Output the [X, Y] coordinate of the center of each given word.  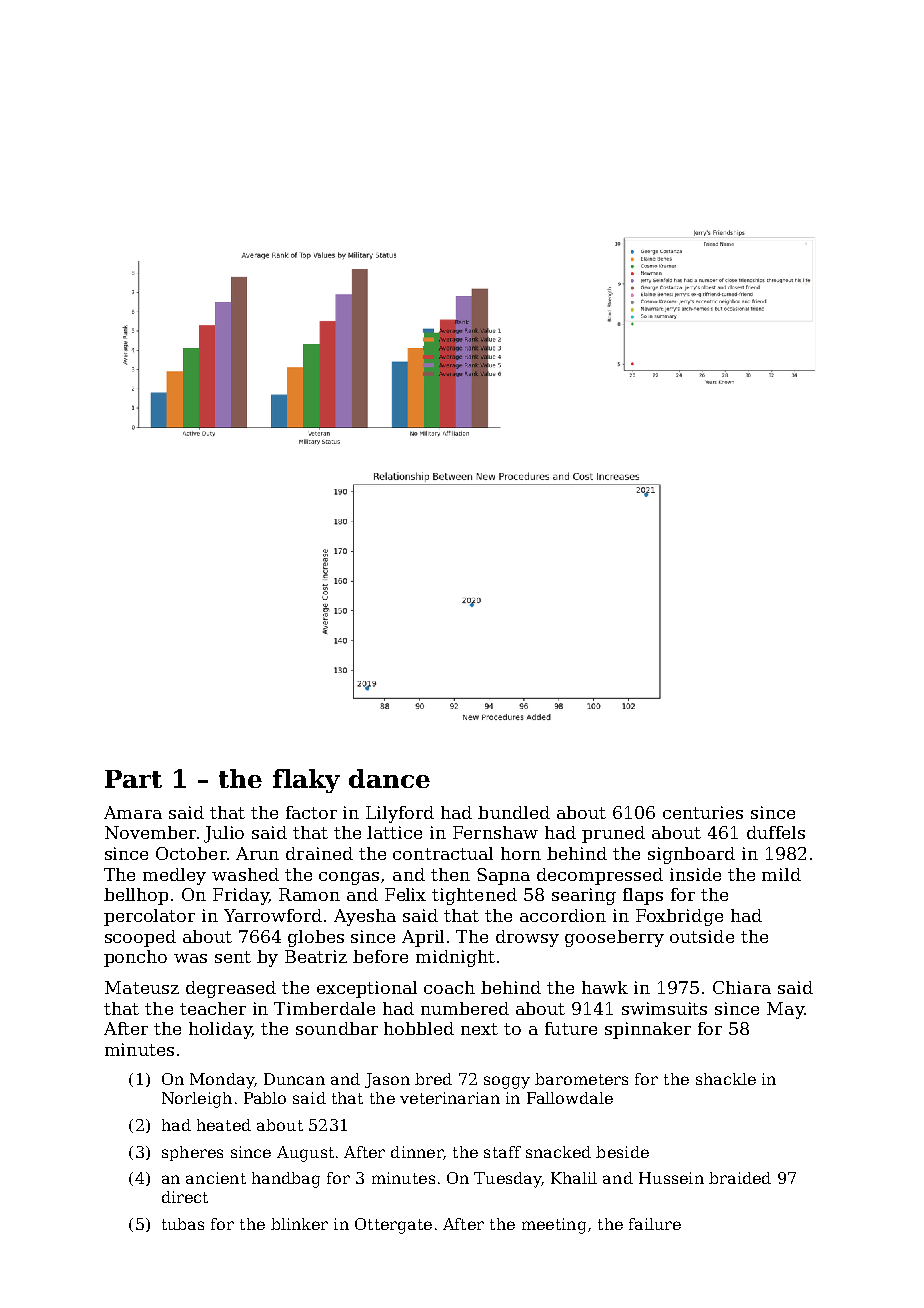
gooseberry [614, 938]
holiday [220, 1030]
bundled [514, 812]
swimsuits [664, 1008]
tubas [183, 1224]
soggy [507, 1082]
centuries [703, 812]
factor [311, 812]
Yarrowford [273, 915]
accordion [563, 915]
